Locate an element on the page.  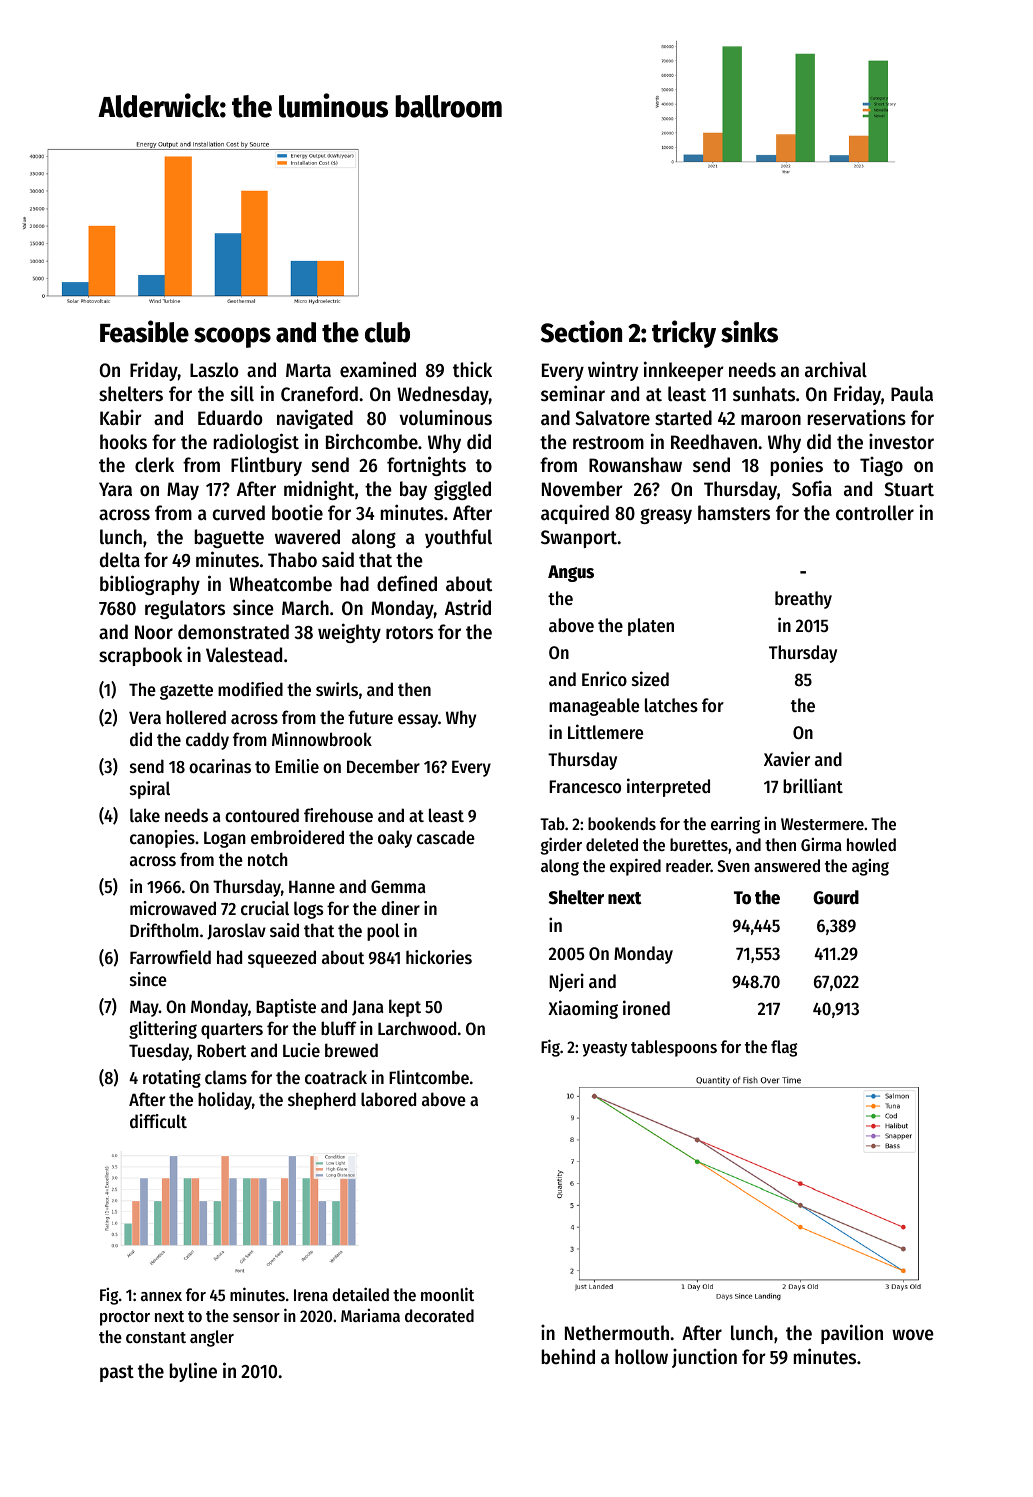
notch is located at coordinates (268, 859).
